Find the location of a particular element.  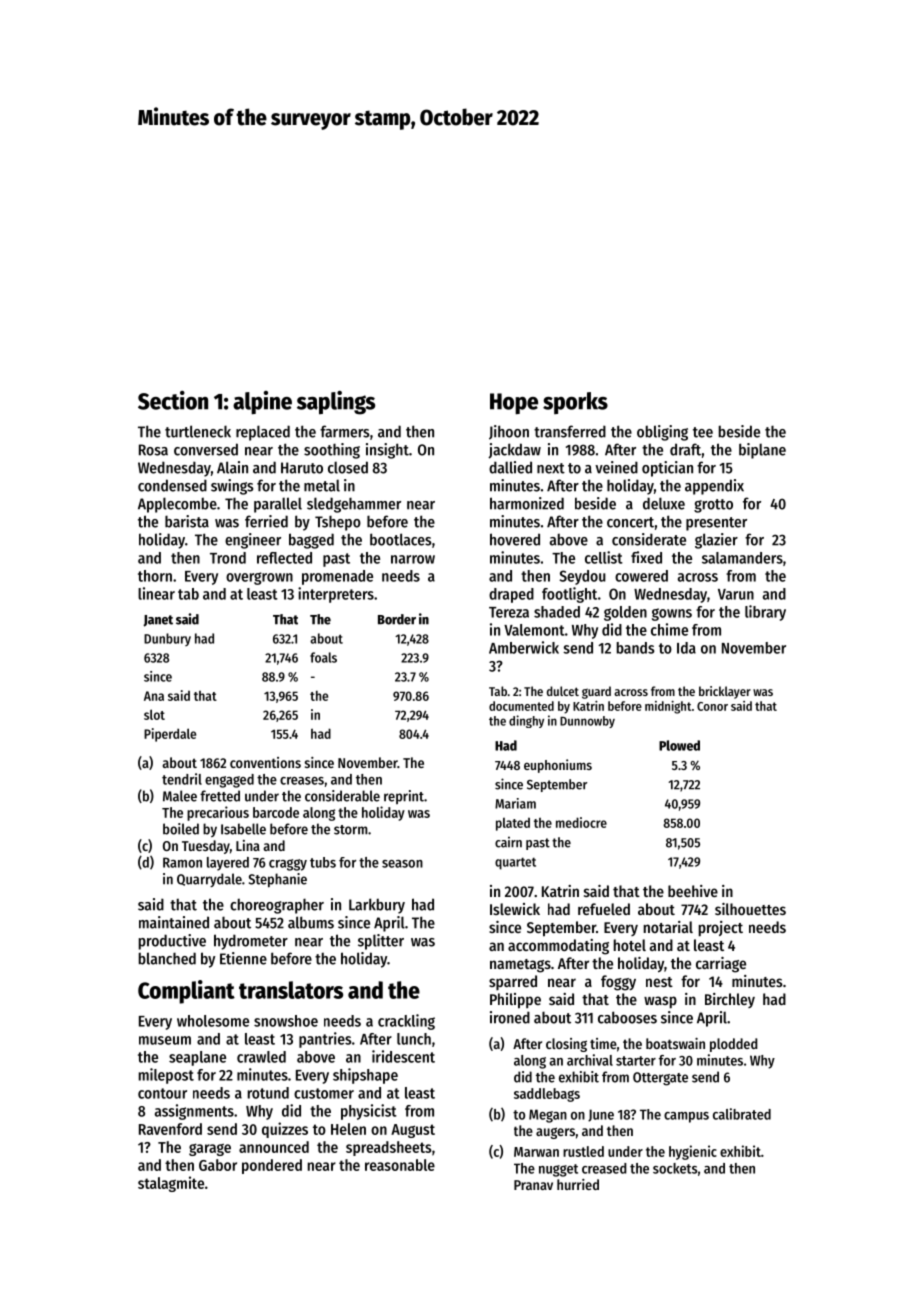

stalagmite is located at coordinates (171, 1184).
